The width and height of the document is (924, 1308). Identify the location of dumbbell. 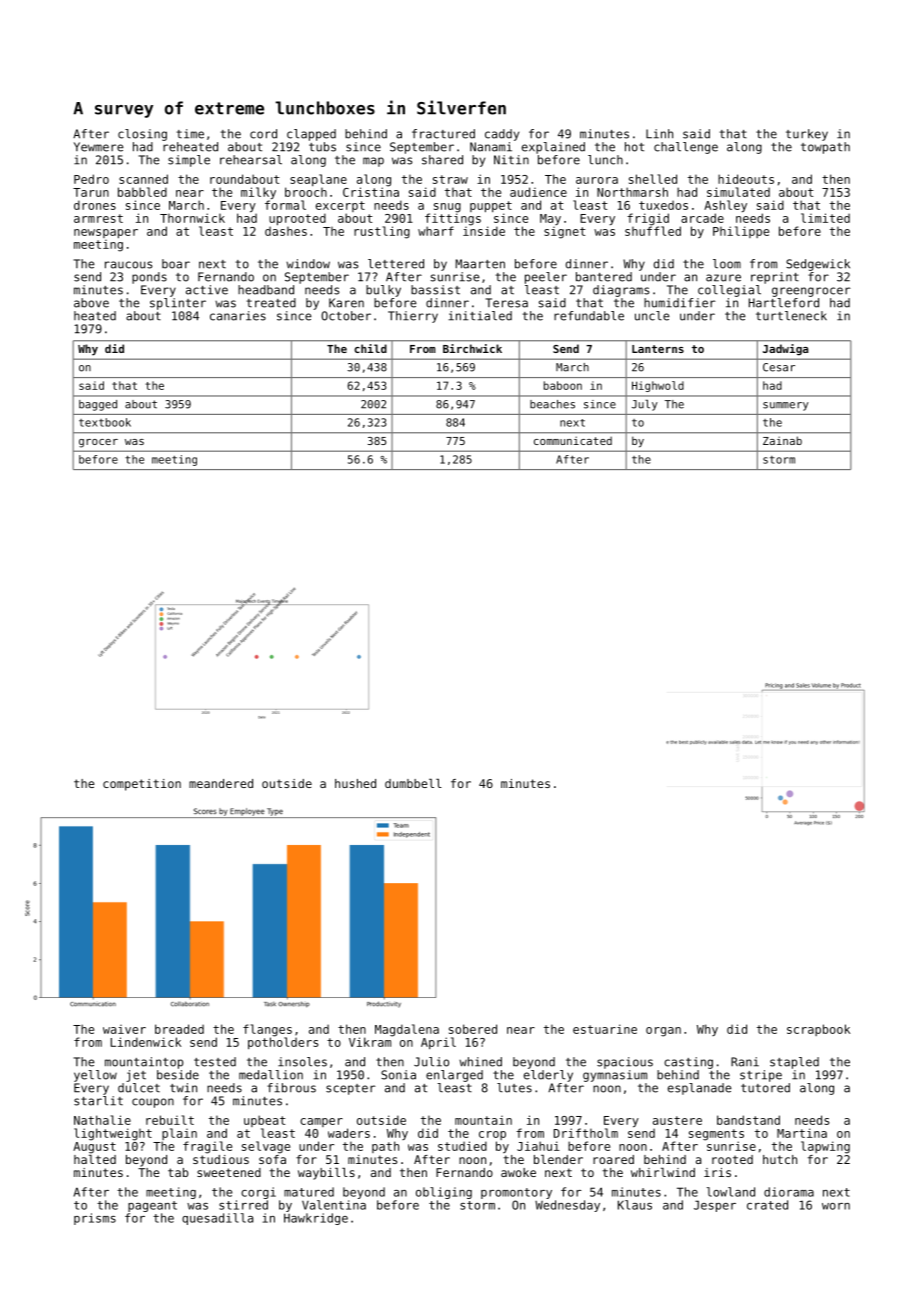
(413, 783).
